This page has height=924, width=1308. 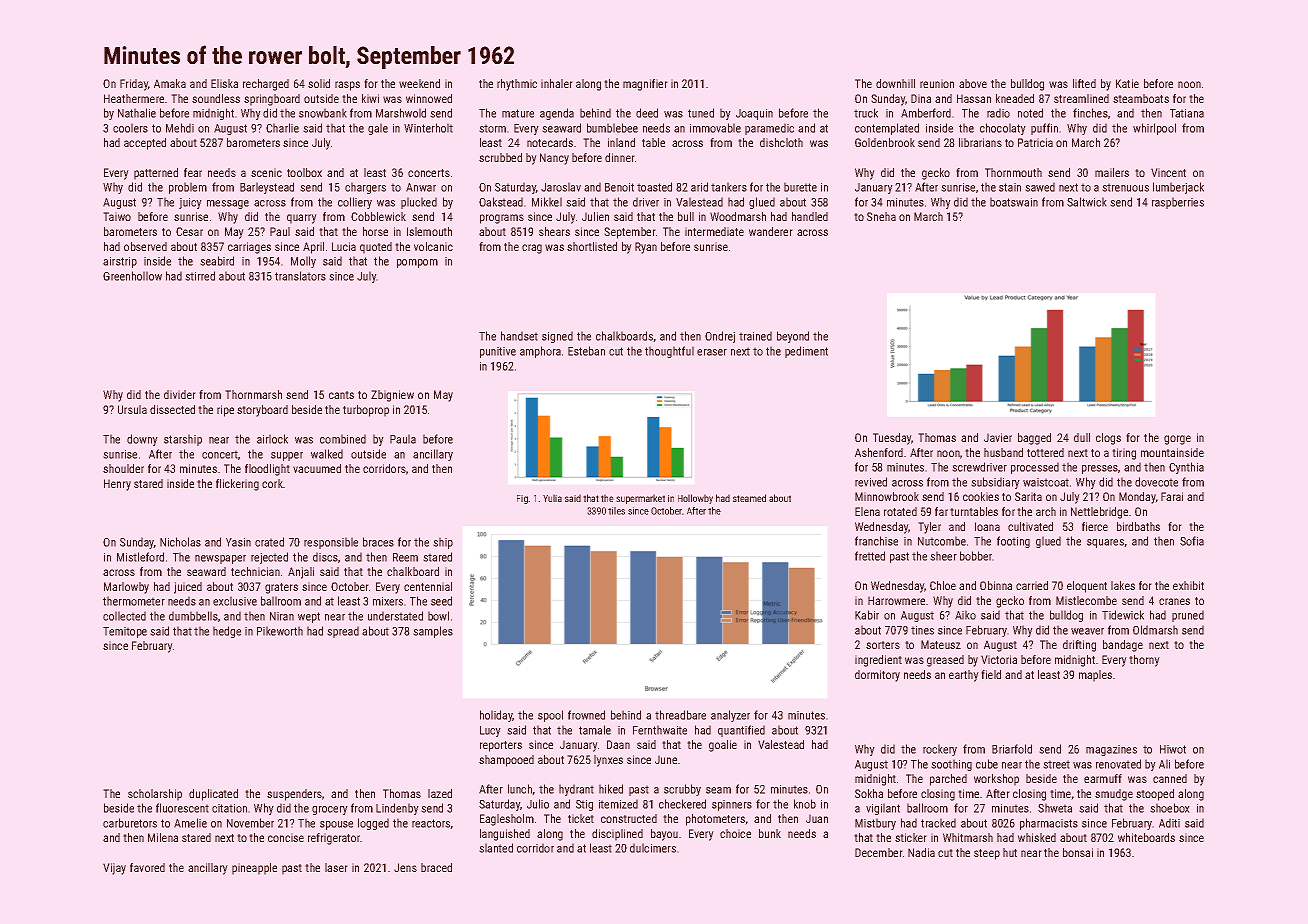 I want to click on Katie, so click(x=1127, y=83).
